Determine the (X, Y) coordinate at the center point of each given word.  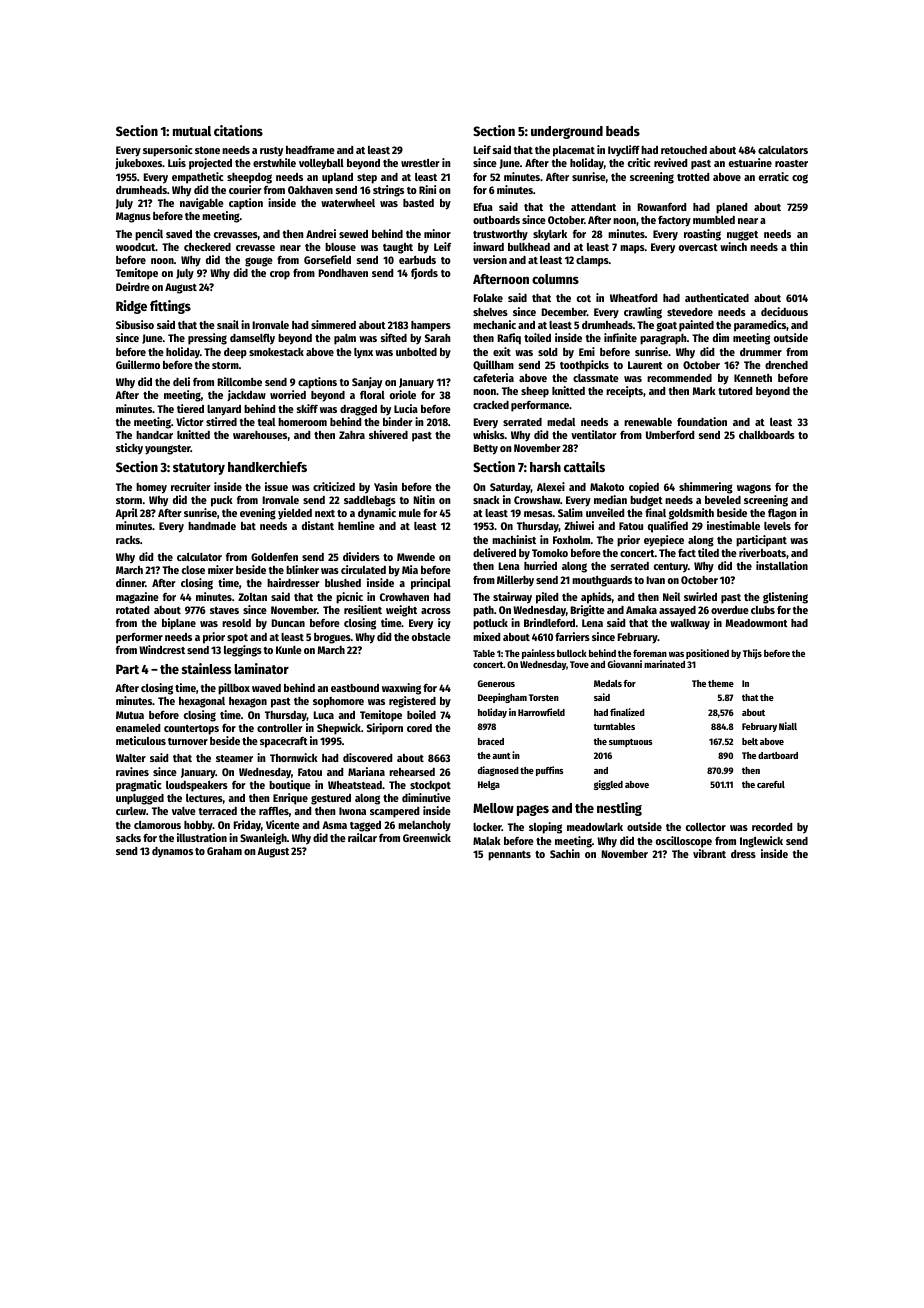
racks (128, 540)
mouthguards (602, 581)
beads (623, 131)
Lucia (406, 408)
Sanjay (367, 383)
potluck (490, 624)
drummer (761, 352)
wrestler (420, 163)
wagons (754, 489)
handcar (154, 435)
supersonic (168, 151)
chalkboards (767, 435)
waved (266, 688)
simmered (333, 324)
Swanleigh (263, 839)
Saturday (510, 488)
